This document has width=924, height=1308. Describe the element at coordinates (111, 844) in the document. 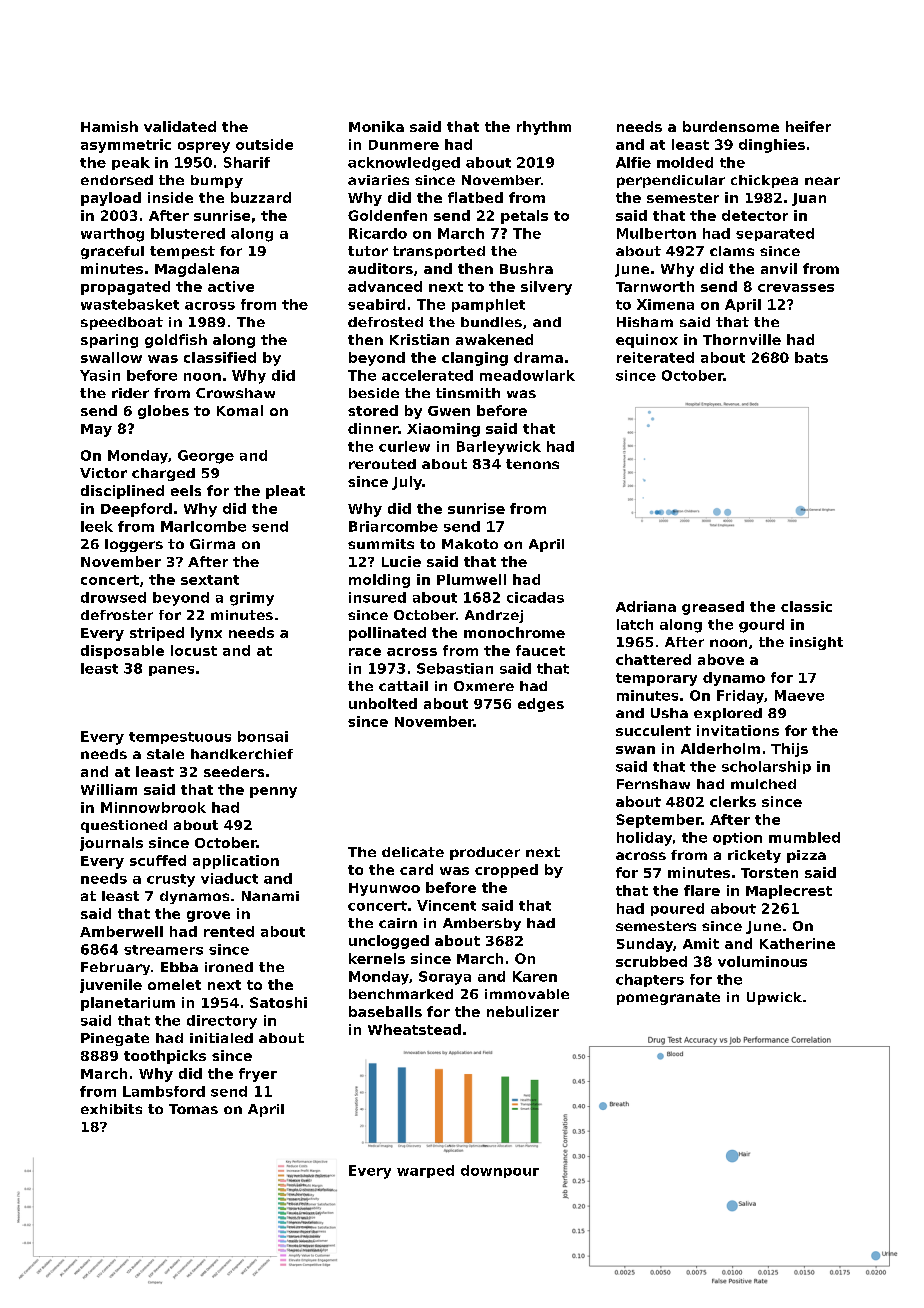

I see `journals` at that location.
